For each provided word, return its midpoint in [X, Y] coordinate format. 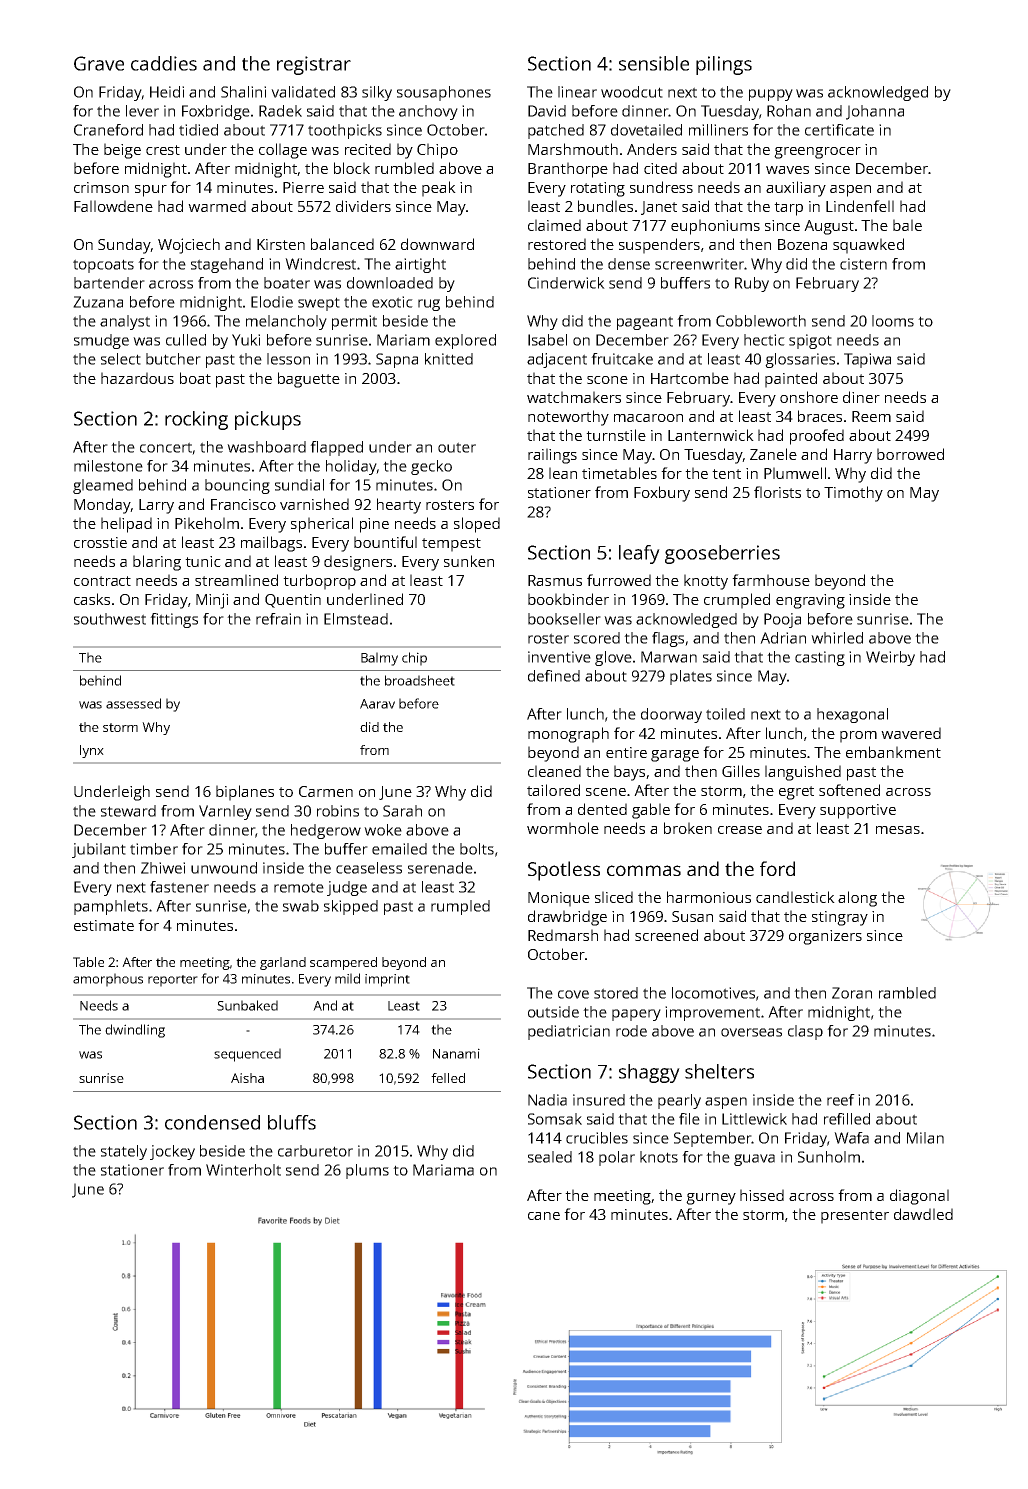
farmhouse [771, 580]
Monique [559, 899]
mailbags [271, 544]
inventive [559, 657]
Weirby [890, 658]
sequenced [247, 1055]
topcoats [103, 266]
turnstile [616, 435]
